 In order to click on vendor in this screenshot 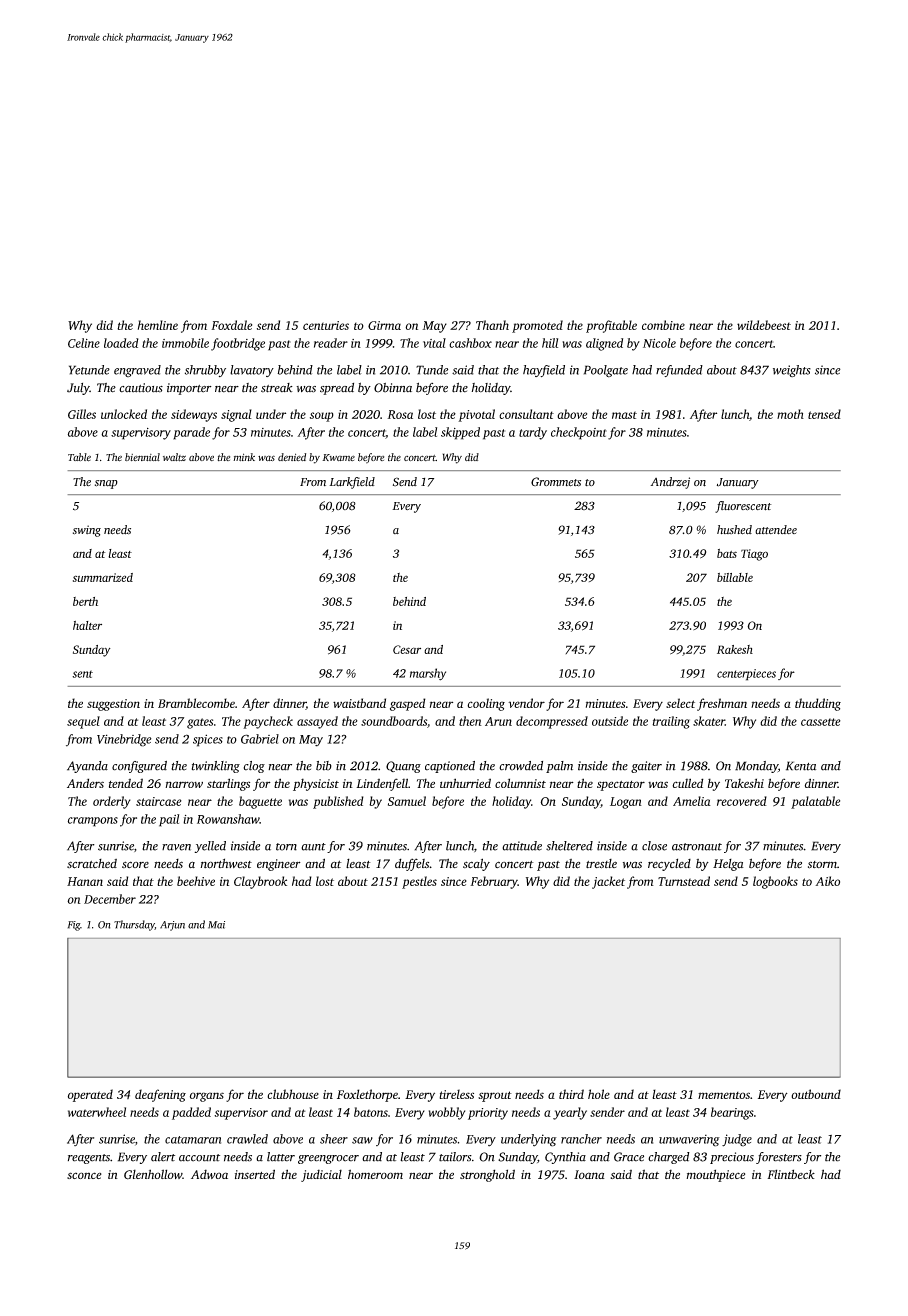, I will do `click(526, 703)`.
